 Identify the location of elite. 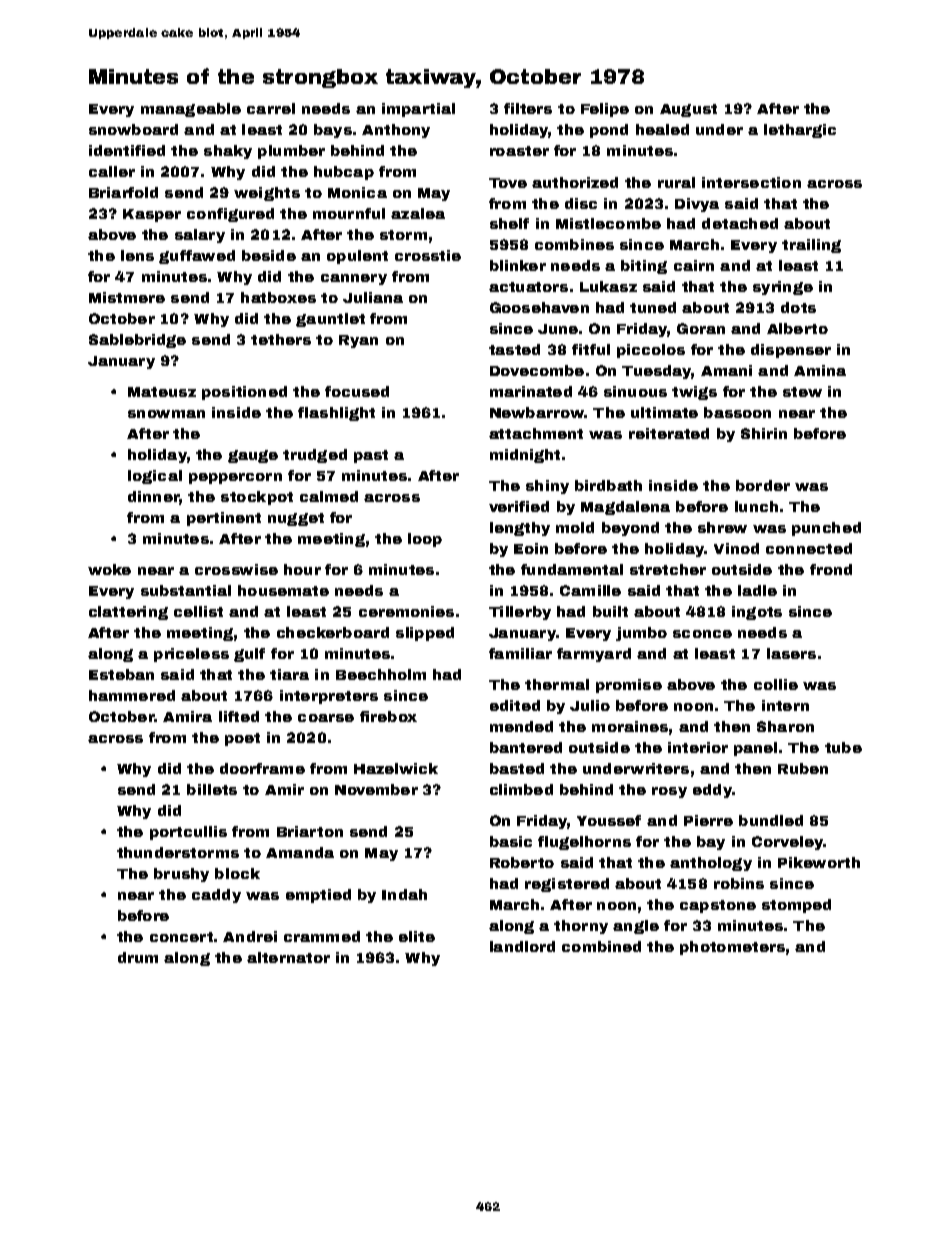
(417, 936).
